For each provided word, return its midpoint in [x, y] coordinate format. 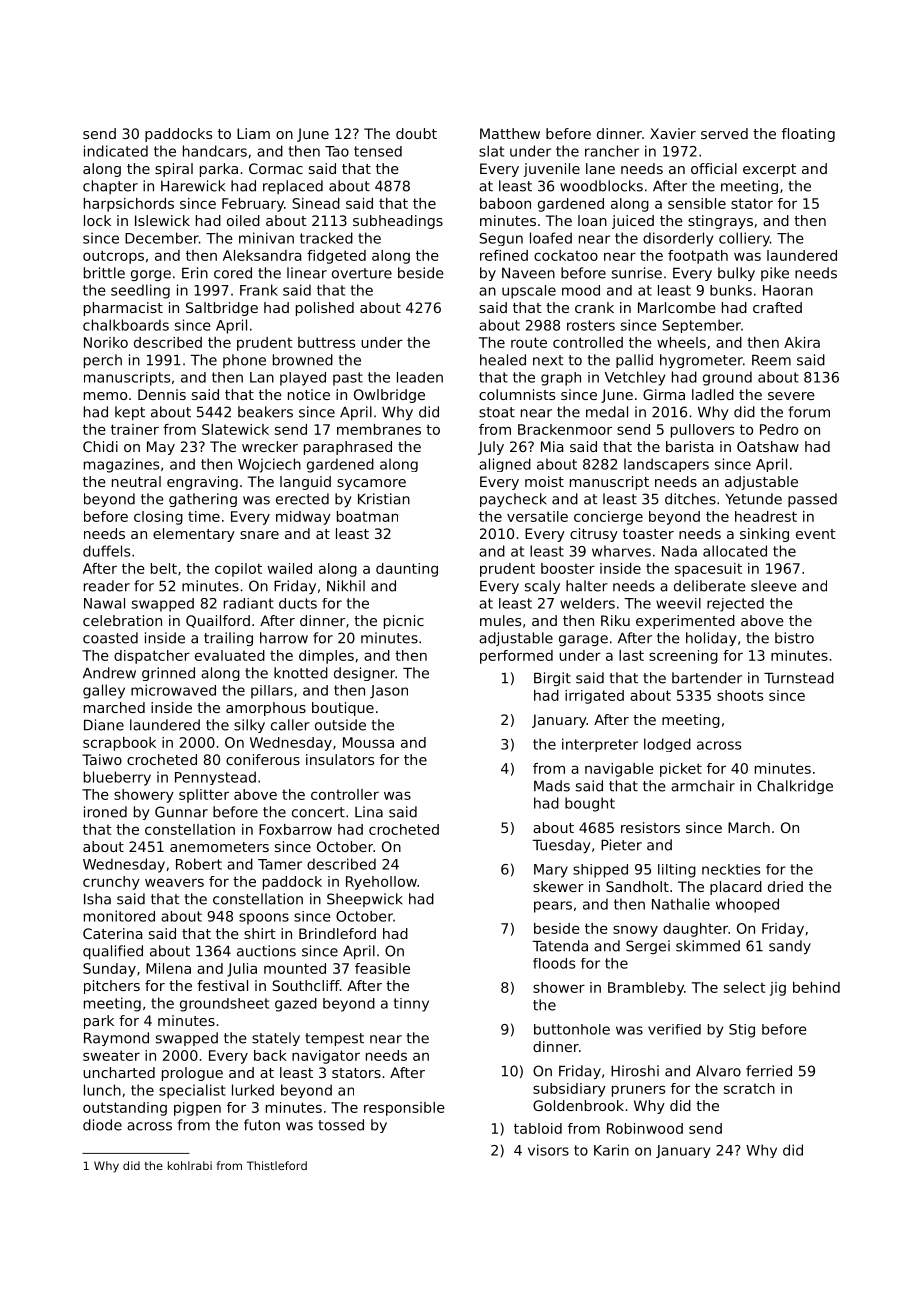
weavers [174, 882]
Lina [369, 812]
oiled [243, 220]
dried [785, 886]
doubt [416, 133]
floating [808, 135]
